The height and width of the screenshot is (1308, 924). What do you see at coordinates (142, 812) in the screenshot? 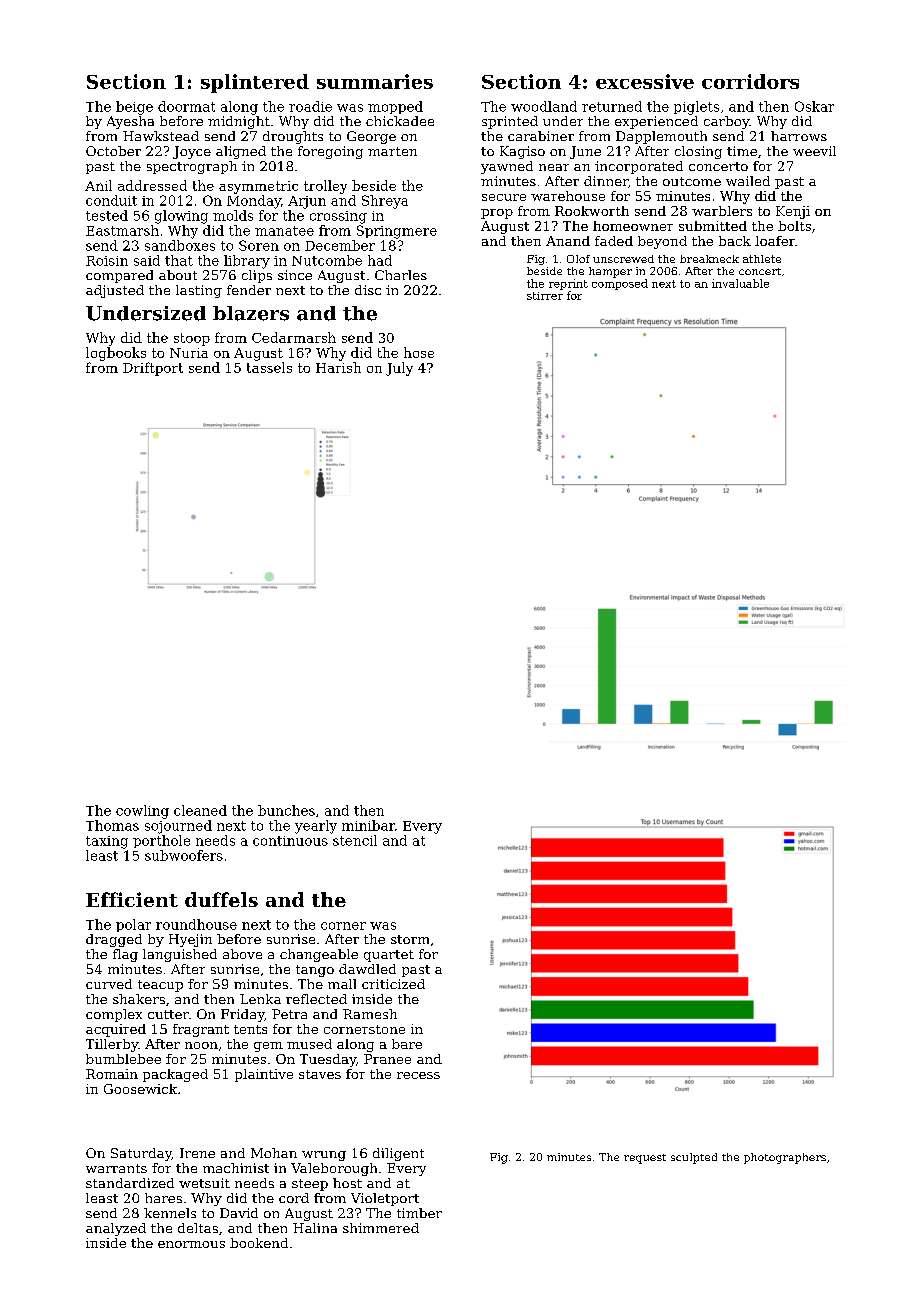
I see `cowling` at bounding box center [142, 812].
